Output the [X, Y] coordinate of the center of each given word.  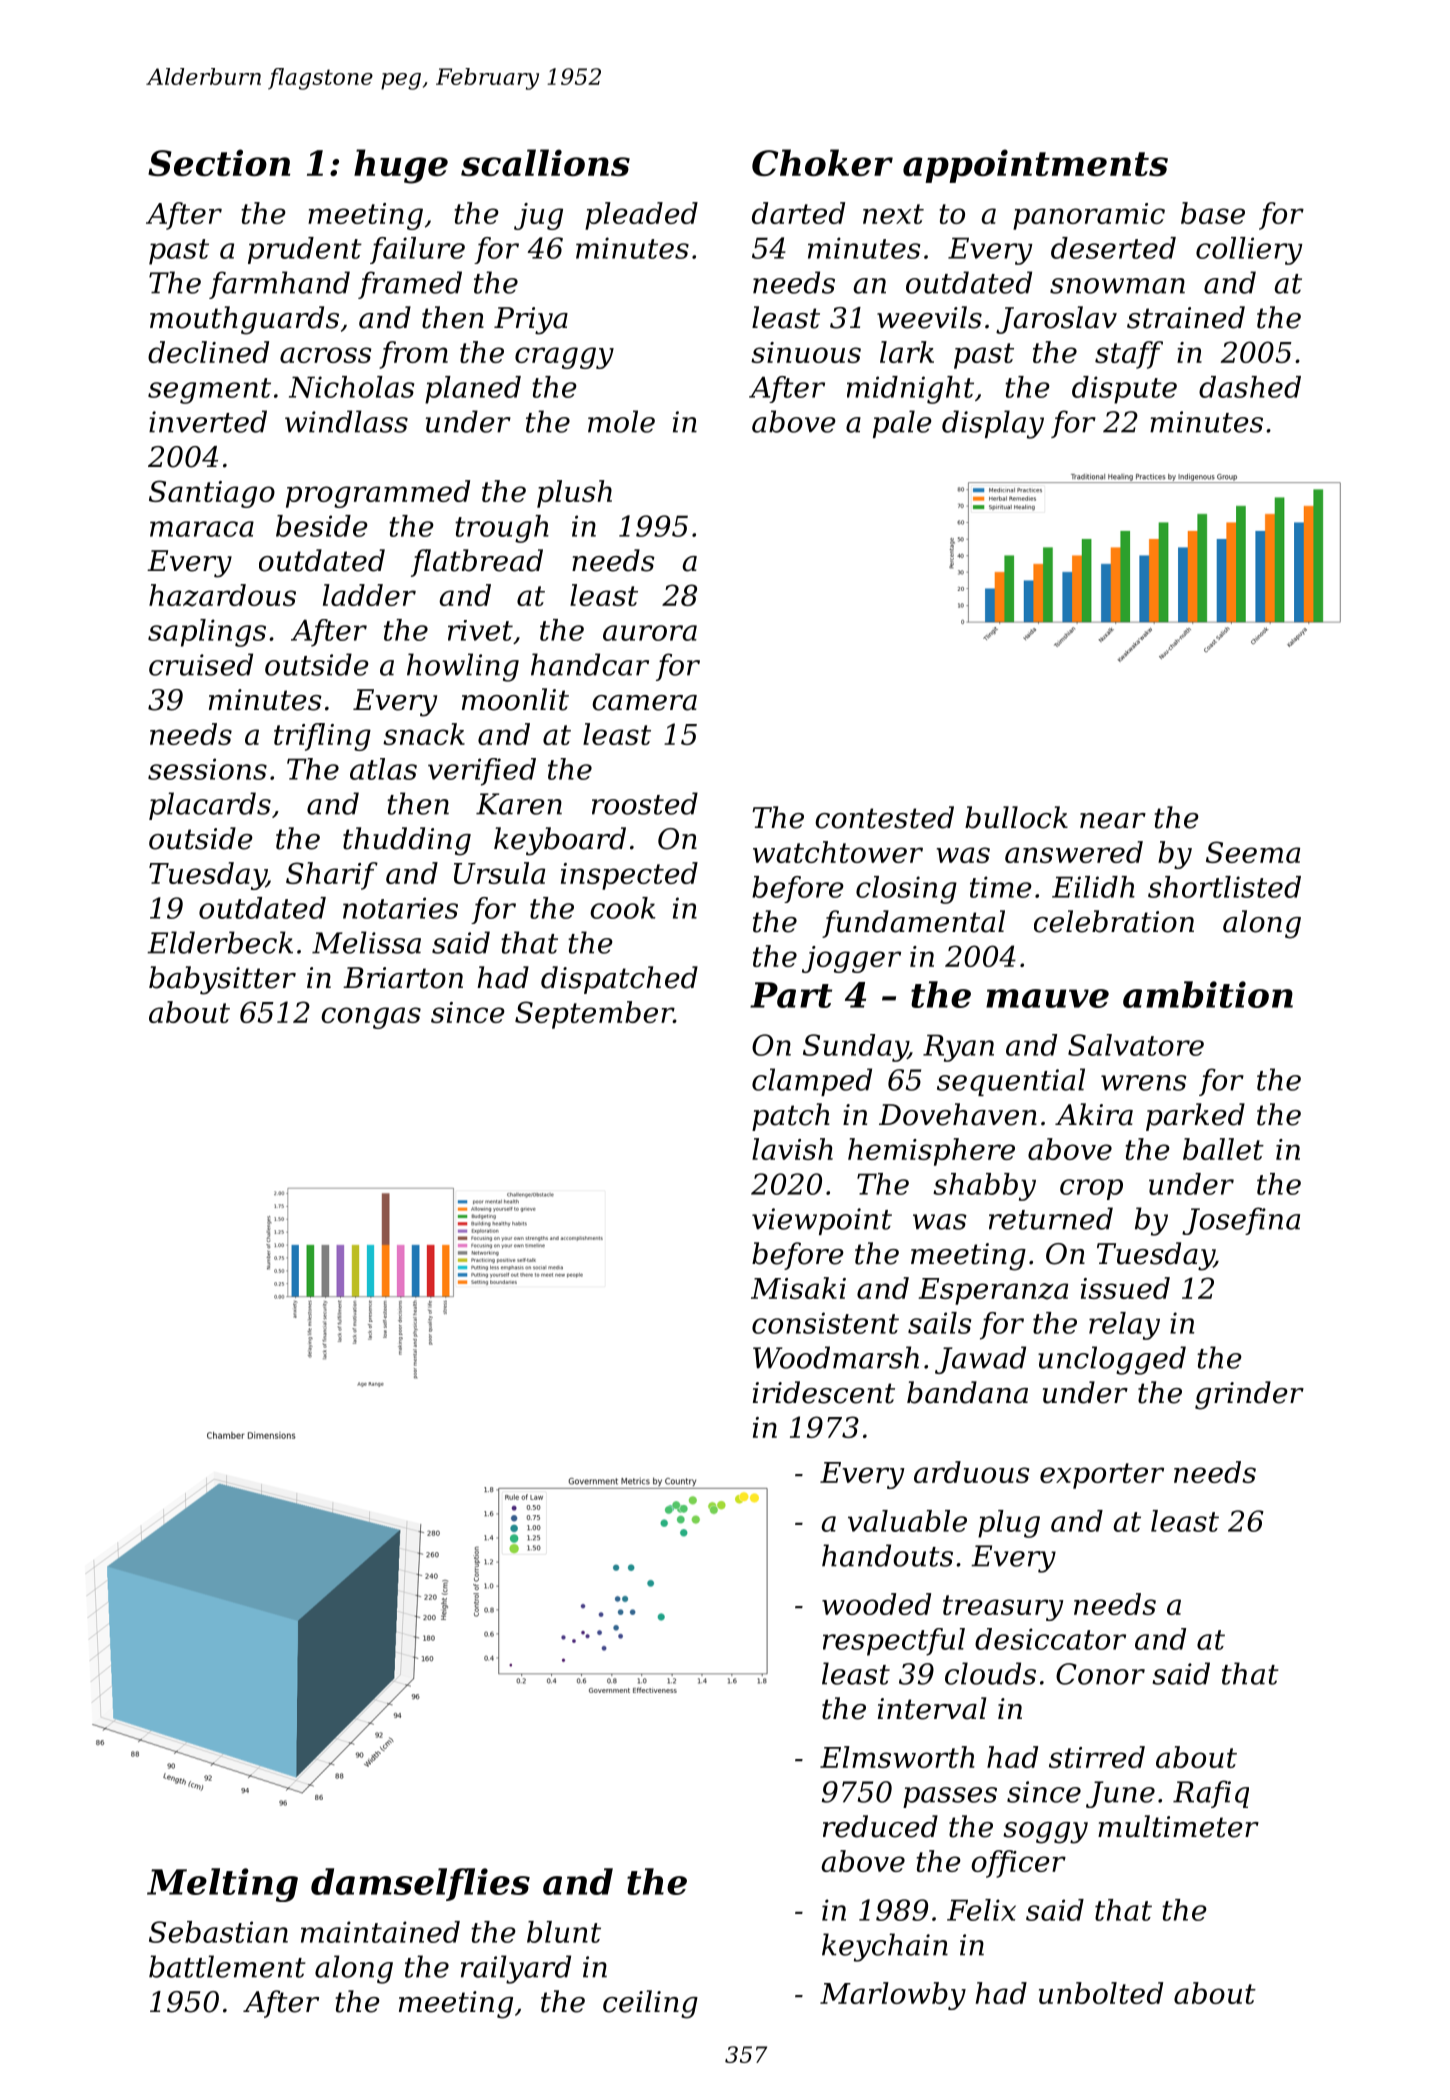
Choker [822, 162]
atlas [383, 769]
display [993, 424]
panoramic [1089, 216]
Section [219, 162]
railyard [516, 1969]
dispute [1124, 390]
